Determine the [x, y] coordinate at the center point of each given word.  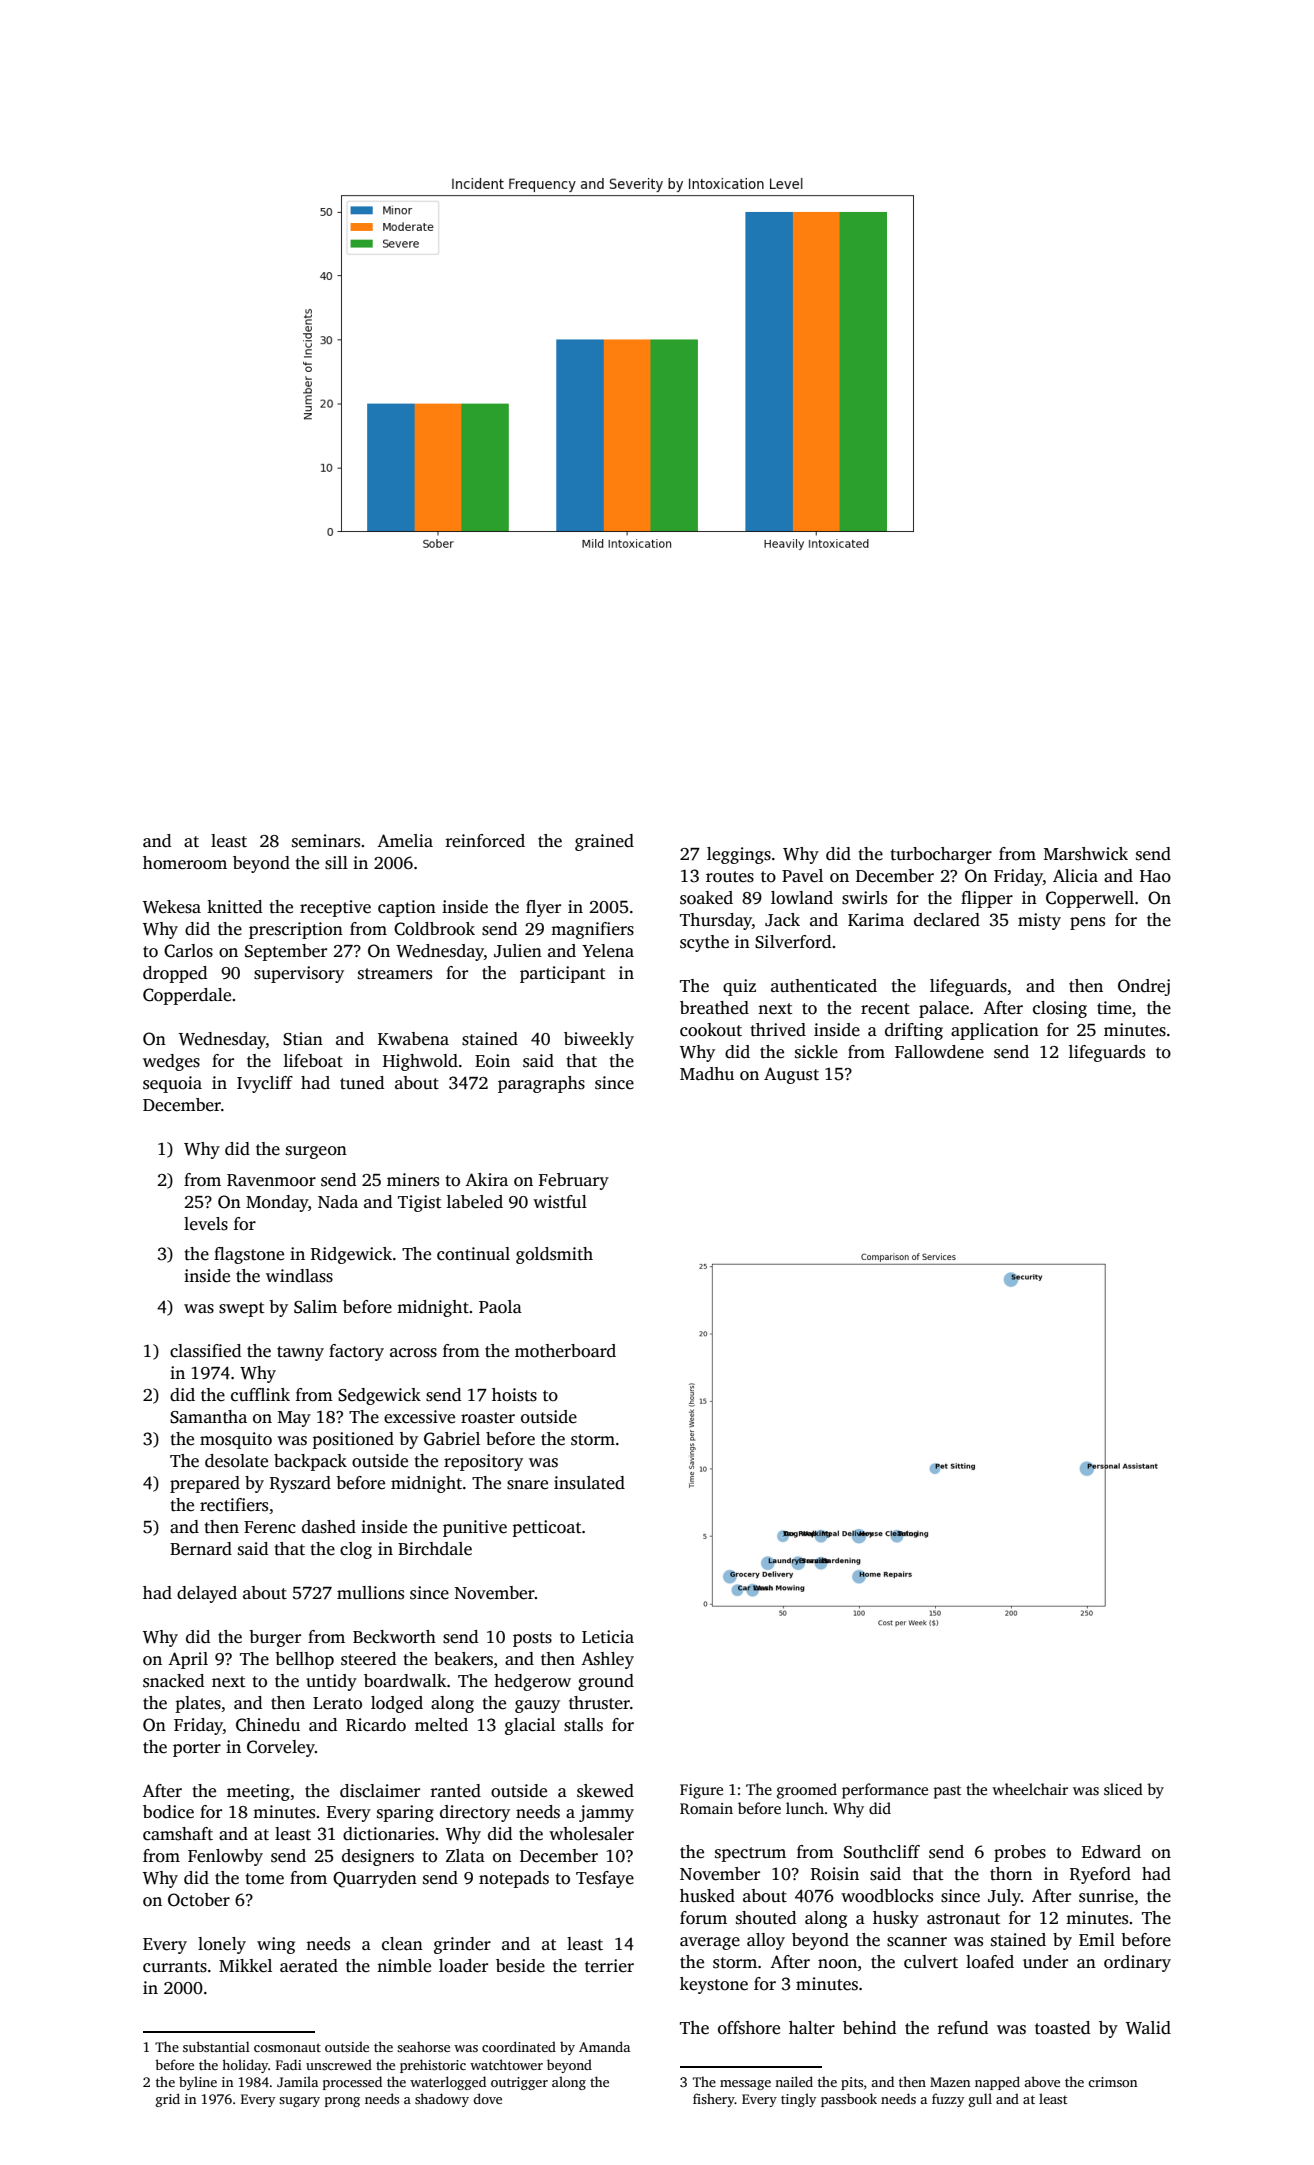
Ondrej [1144, 987]
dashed [329, 1527]
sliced [1123, 1789]
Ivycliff [265, 1084]
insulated [589, 1483]
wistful [560, 1202]
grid [168, 2100]
